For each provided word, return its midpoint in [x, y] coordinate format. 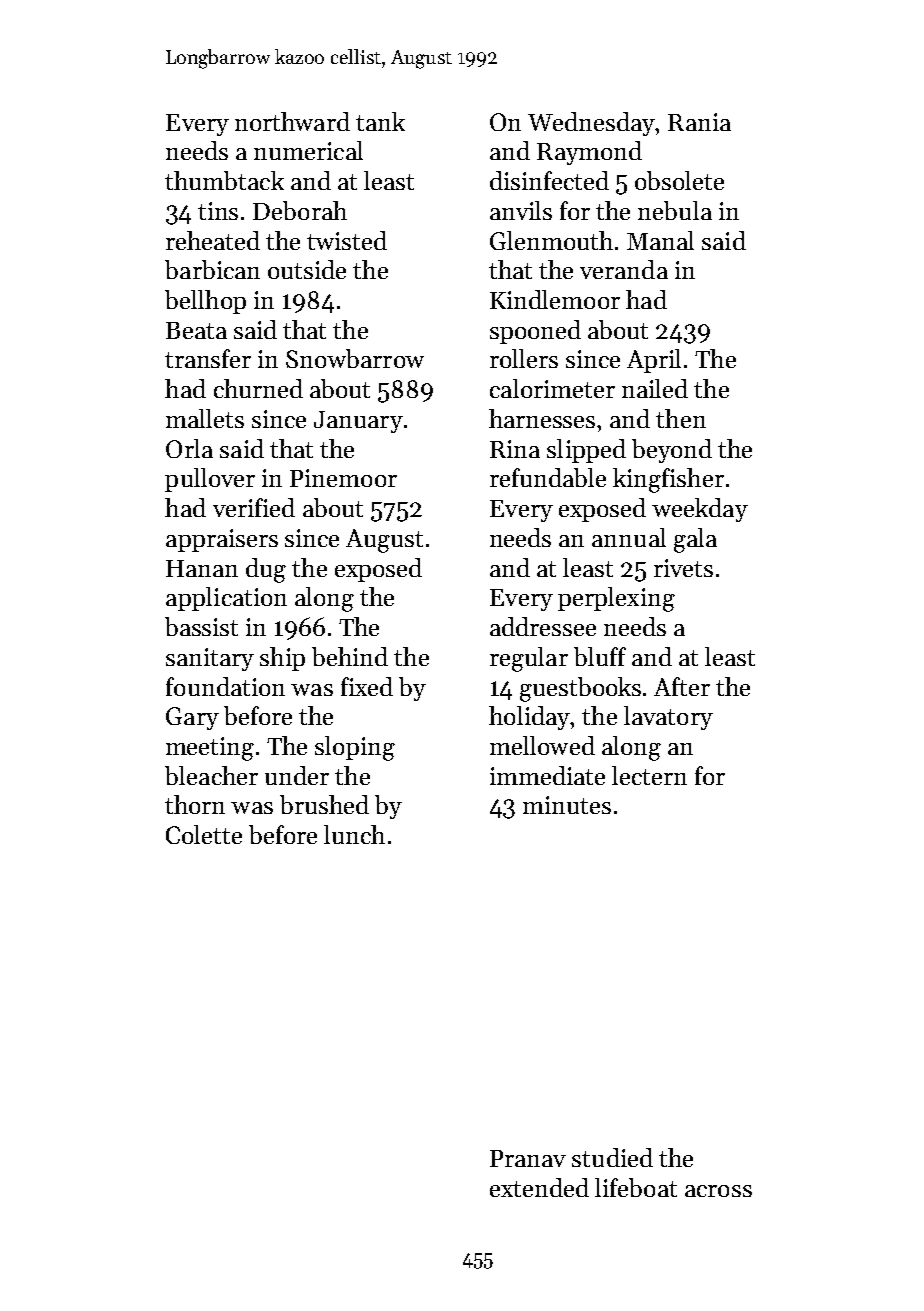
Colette [204, 834]
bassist [201, 626]
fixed [367, 686]
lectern [649, 775]
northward [292, 121]
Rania [699, 122]
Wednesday [592, 124]
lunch [354, 834]
